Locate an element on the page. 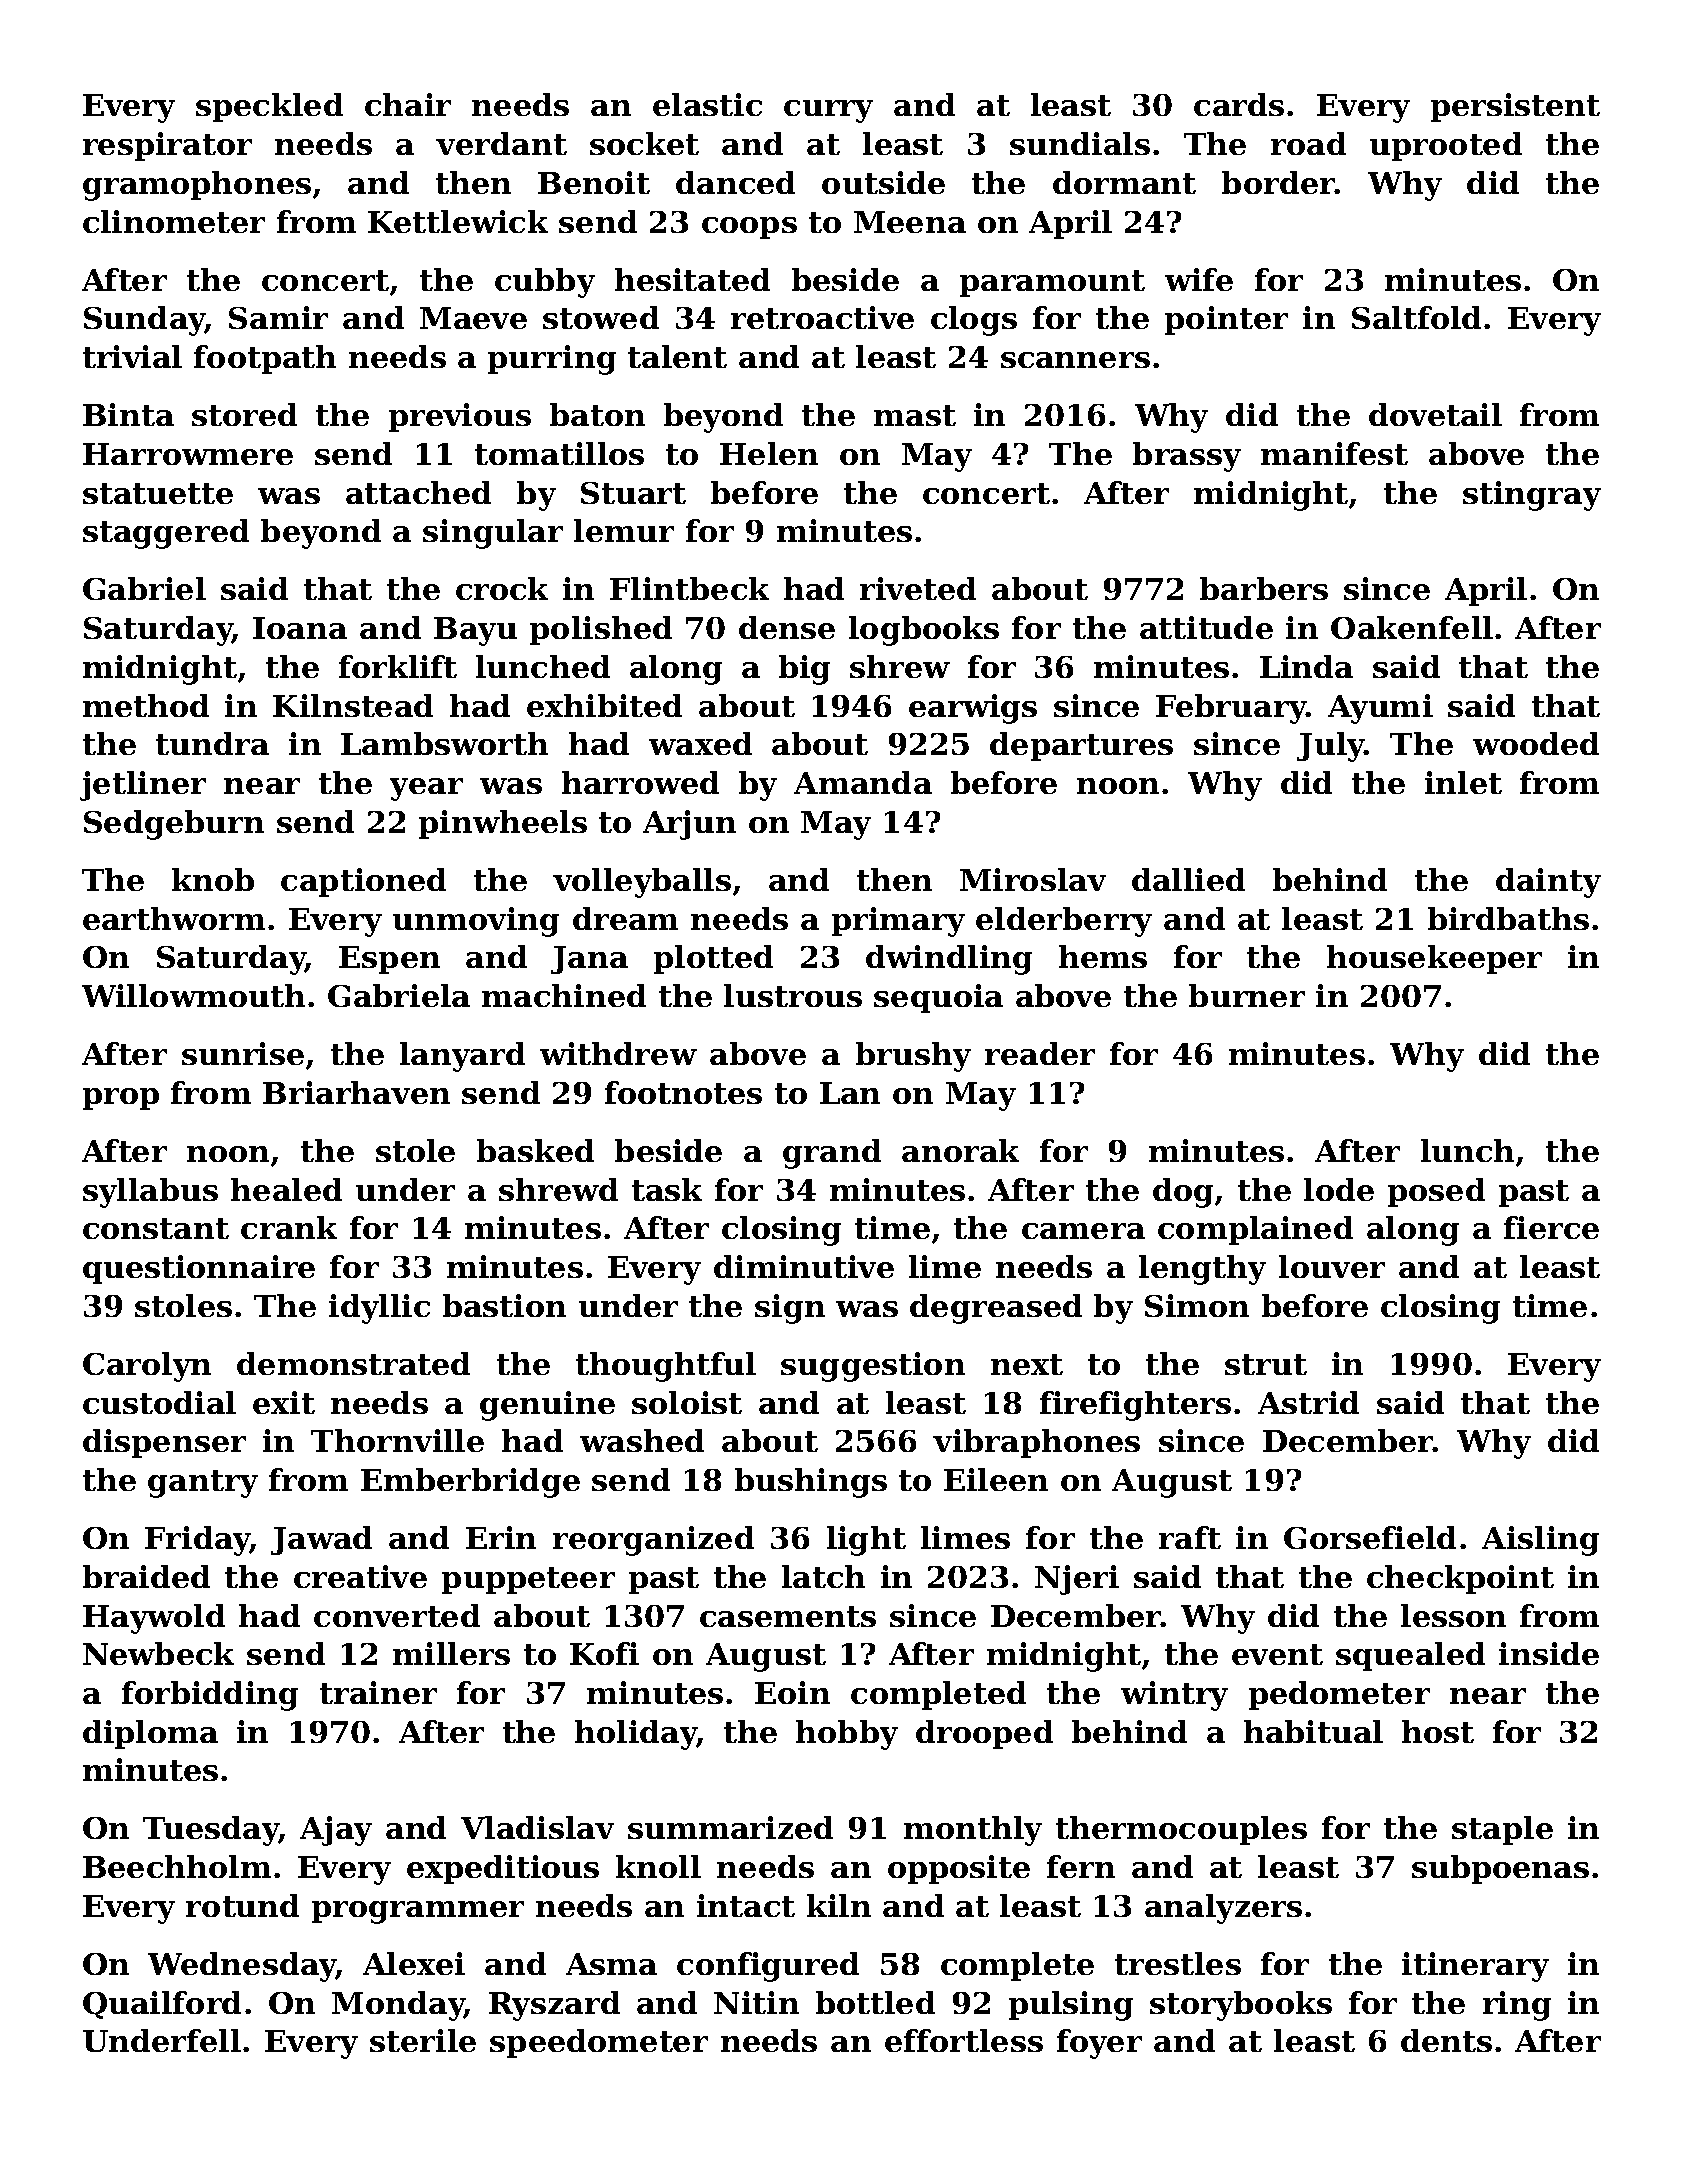 This image has width=1683, height=2178. Saltfold is located at coordinates (1416, 317).
